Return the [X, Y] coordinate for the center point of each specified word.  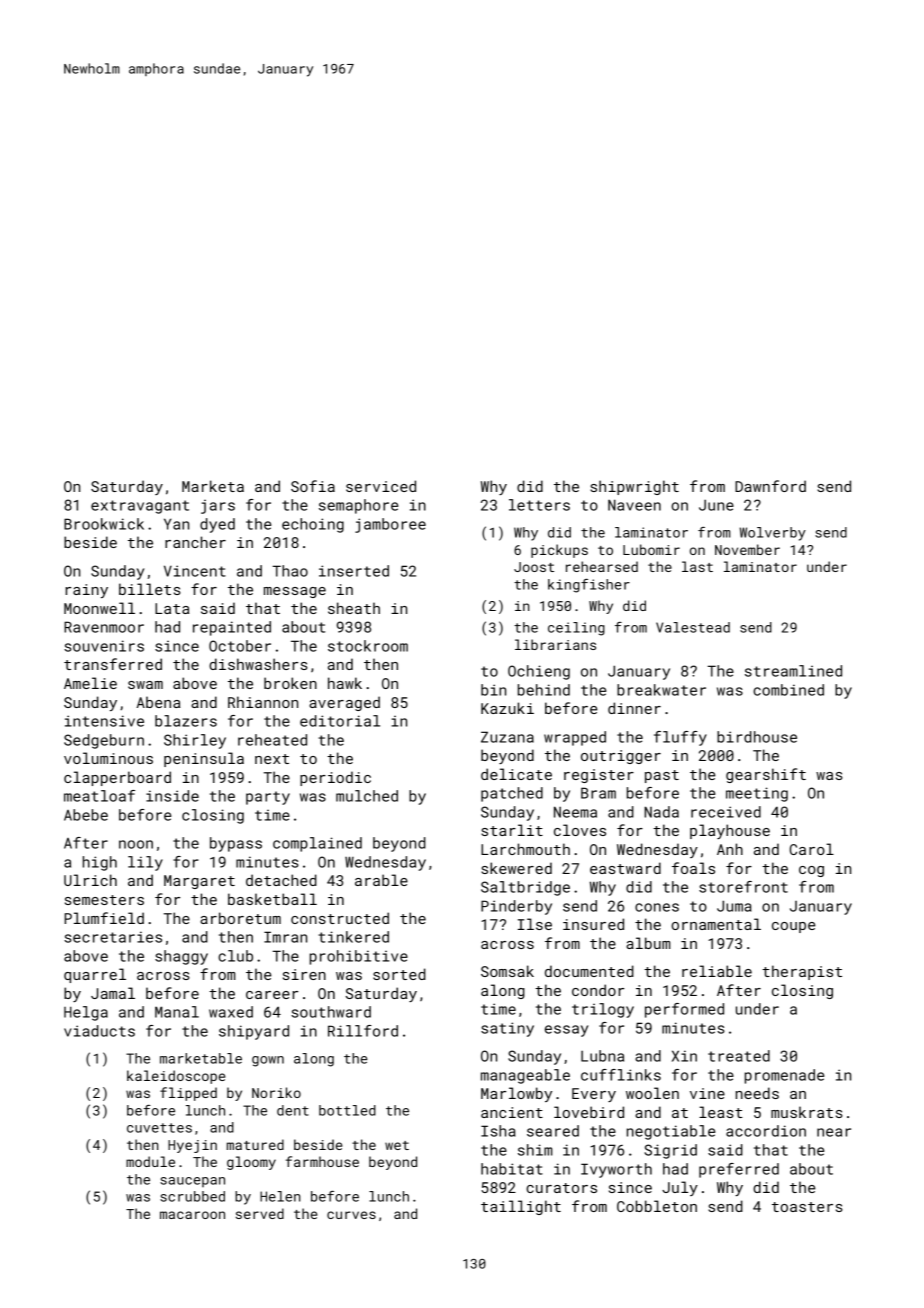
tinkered [353, 937]
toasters [807, 1207]
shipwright [634, 487]
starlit [512, 830]
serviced [381, 486]
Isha [498, 1131]
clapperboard [117, 778]
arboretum [240, 918]
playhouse [730, 831]
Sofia [313, 486]
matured [255, 1144]
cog [811, 871]
